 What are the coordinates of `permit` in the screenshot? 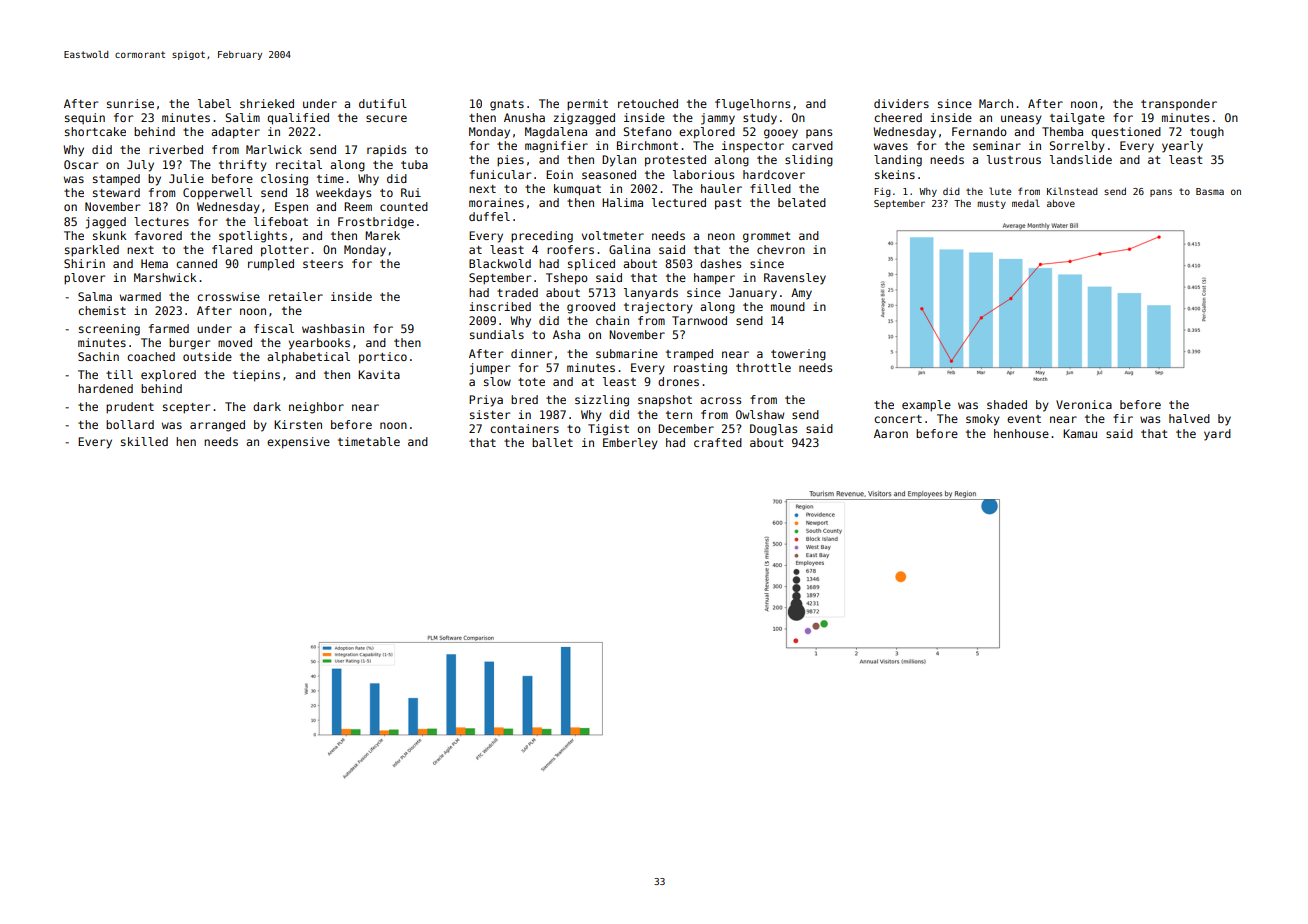 It's located at (587, 105).
